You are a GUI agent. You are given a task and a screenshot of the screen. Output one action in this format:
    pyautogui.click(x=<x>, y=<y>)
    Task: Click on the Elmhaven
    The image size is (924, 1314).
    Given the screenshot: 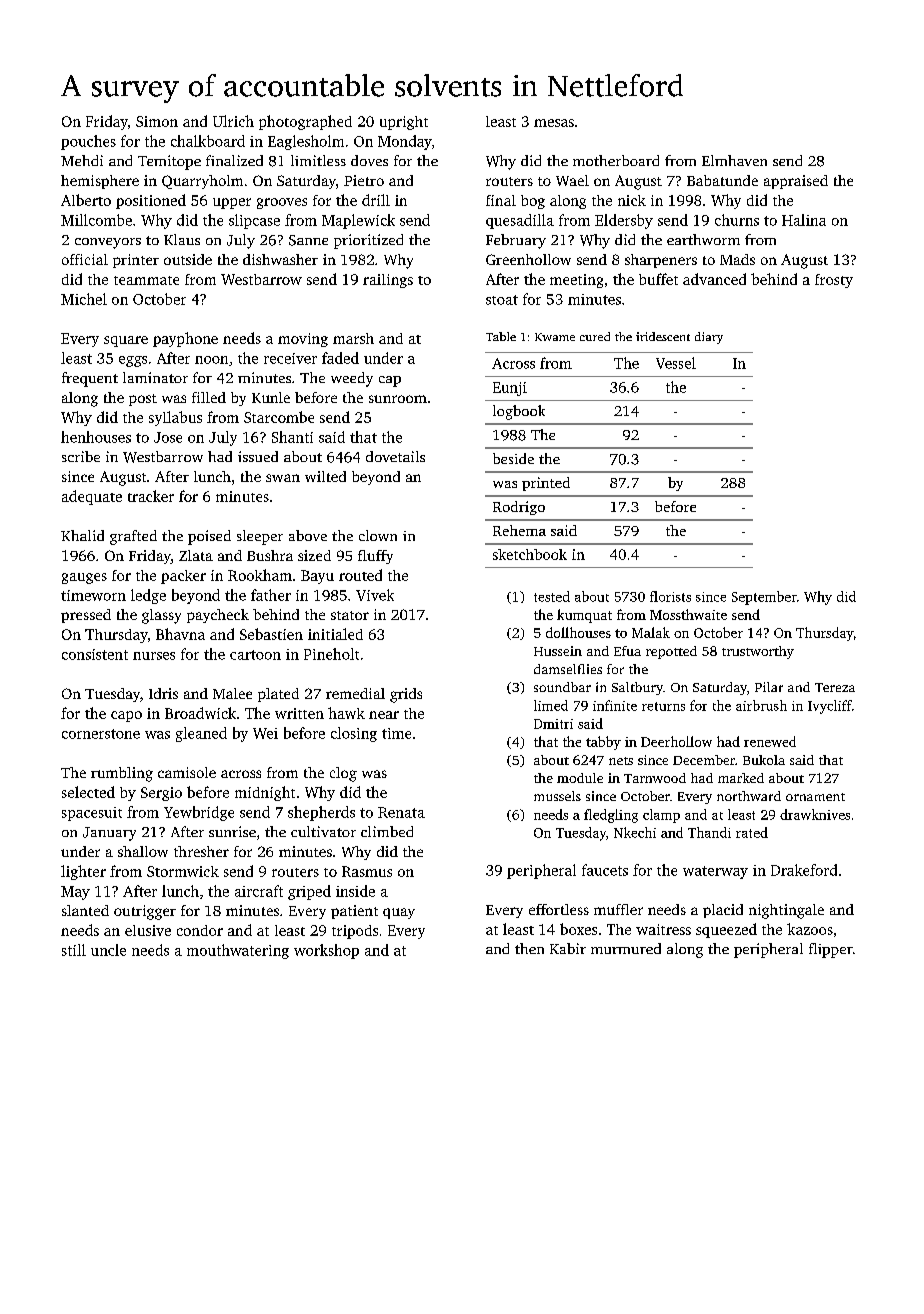 What is the action you would take?
    pyautogui.click(x=734, y=160)
